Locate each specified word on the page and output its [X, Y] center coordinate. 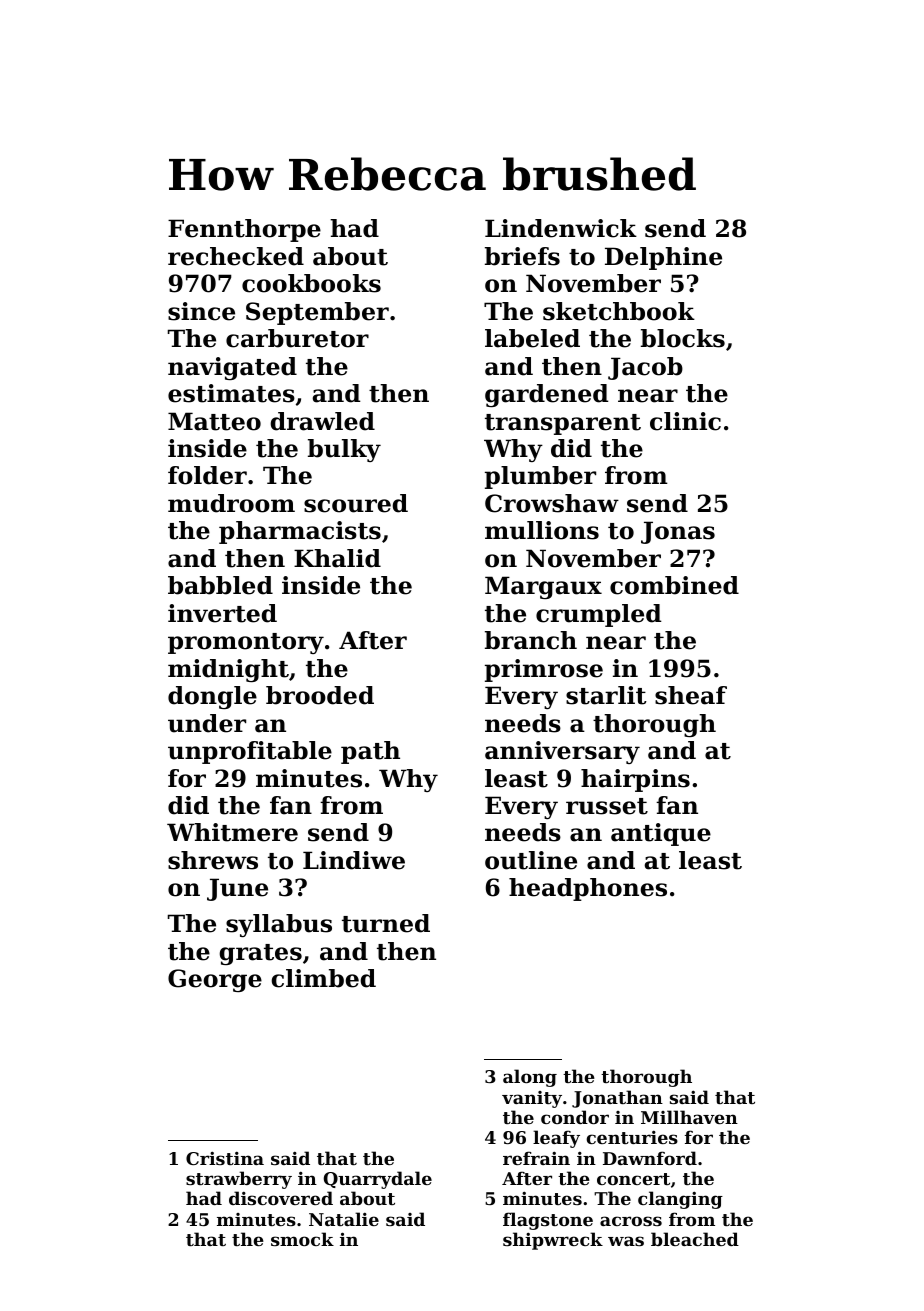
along [530, 1078]
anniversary [562, 752]
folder [207, 475]
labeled [532, 338]
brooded [320, 695]
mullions [542, 530]
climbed [323, 978]
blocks [683, 338]
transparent [563, 424]
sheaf [691, 695]
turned [386, 923]
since [201, 311]
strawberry [239, 1180]
